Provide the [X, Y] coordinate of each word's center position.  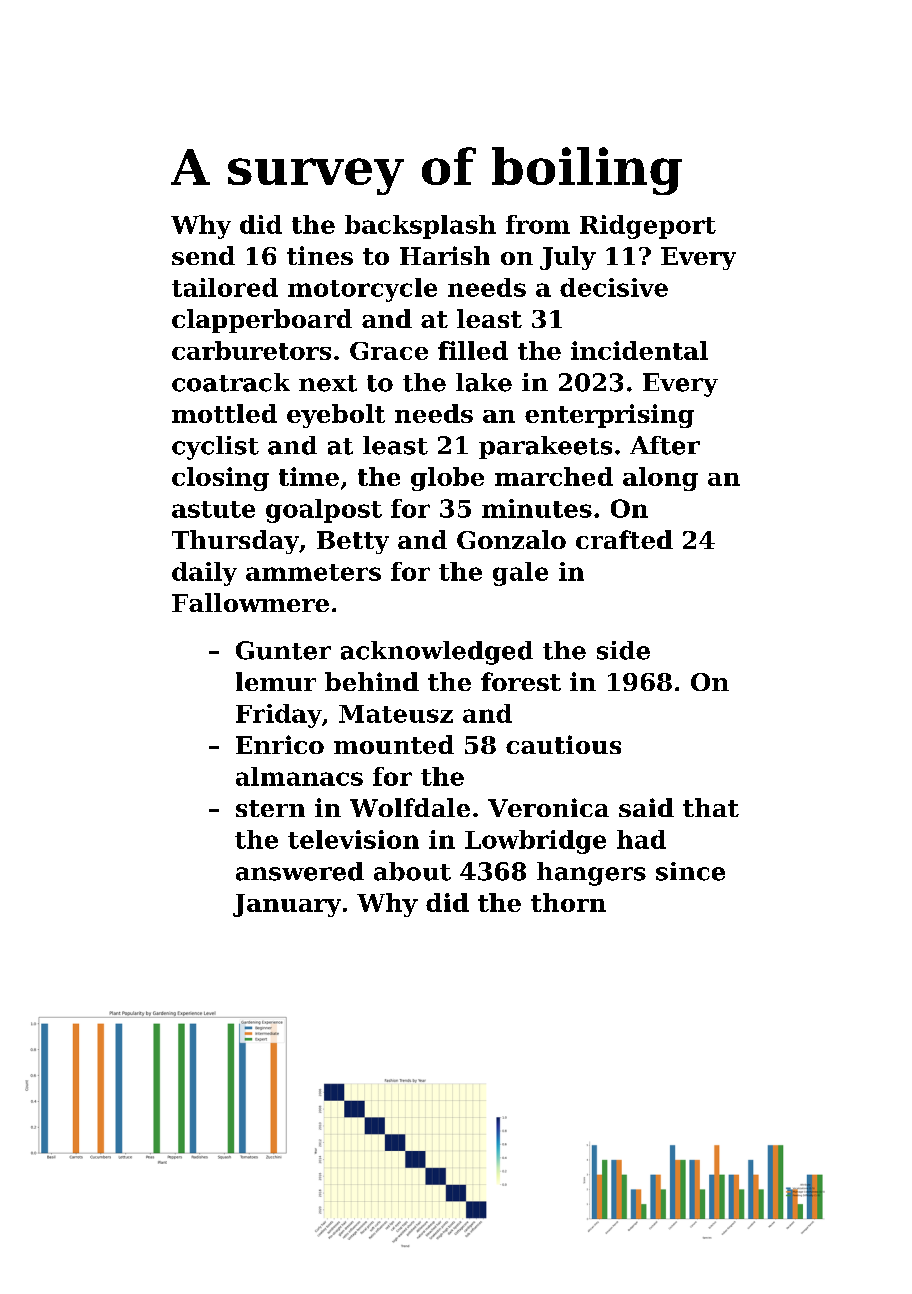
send [203, 255]
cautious [563, 744]
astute [213, 509]
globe [447, 479]
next [328, 383]
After [665, 445]
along [660, 479]
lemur [276, 681]
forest [521, 681]
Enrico [280, 744]
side [623, 650]
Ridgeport [648, 227]
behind [372, 681]
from [538, 224]
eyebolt [336, 416]
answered [300, 871]
